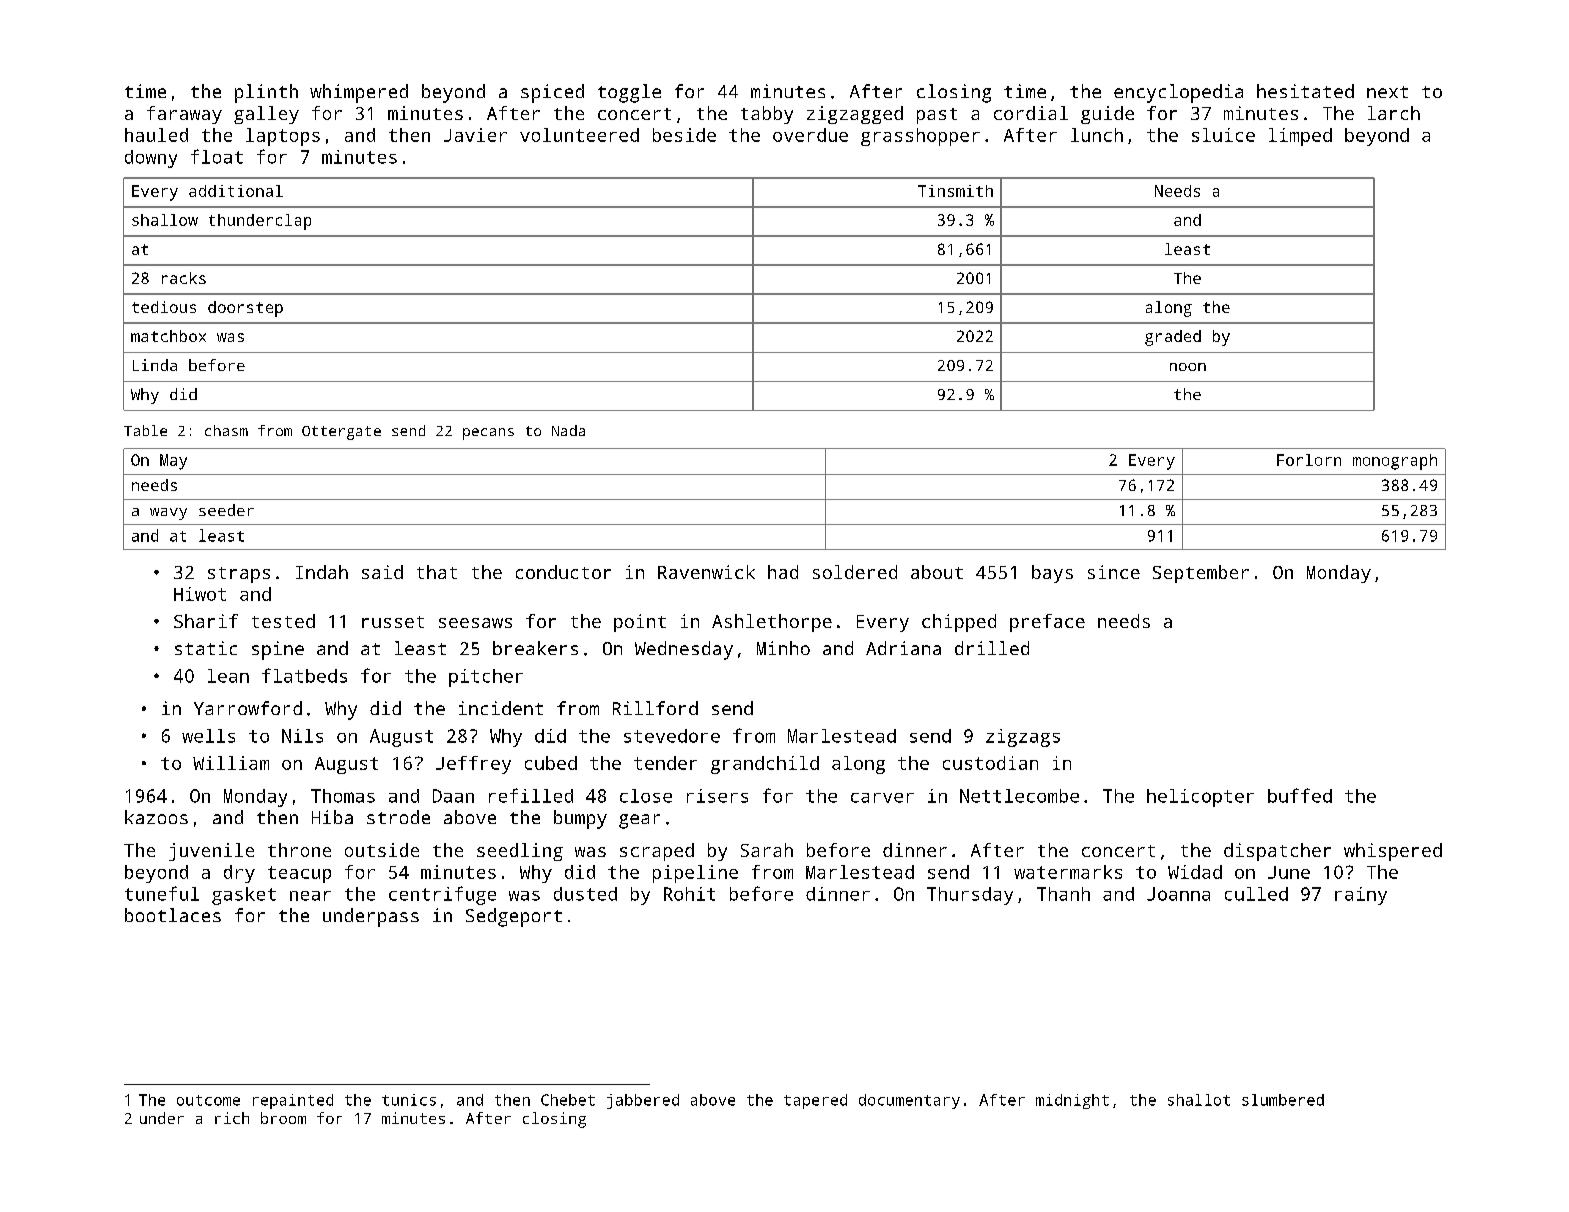  What do you see at coordinates (1395, 462) in the image?
I see `monograph` at bounding box center [1395, 462].
